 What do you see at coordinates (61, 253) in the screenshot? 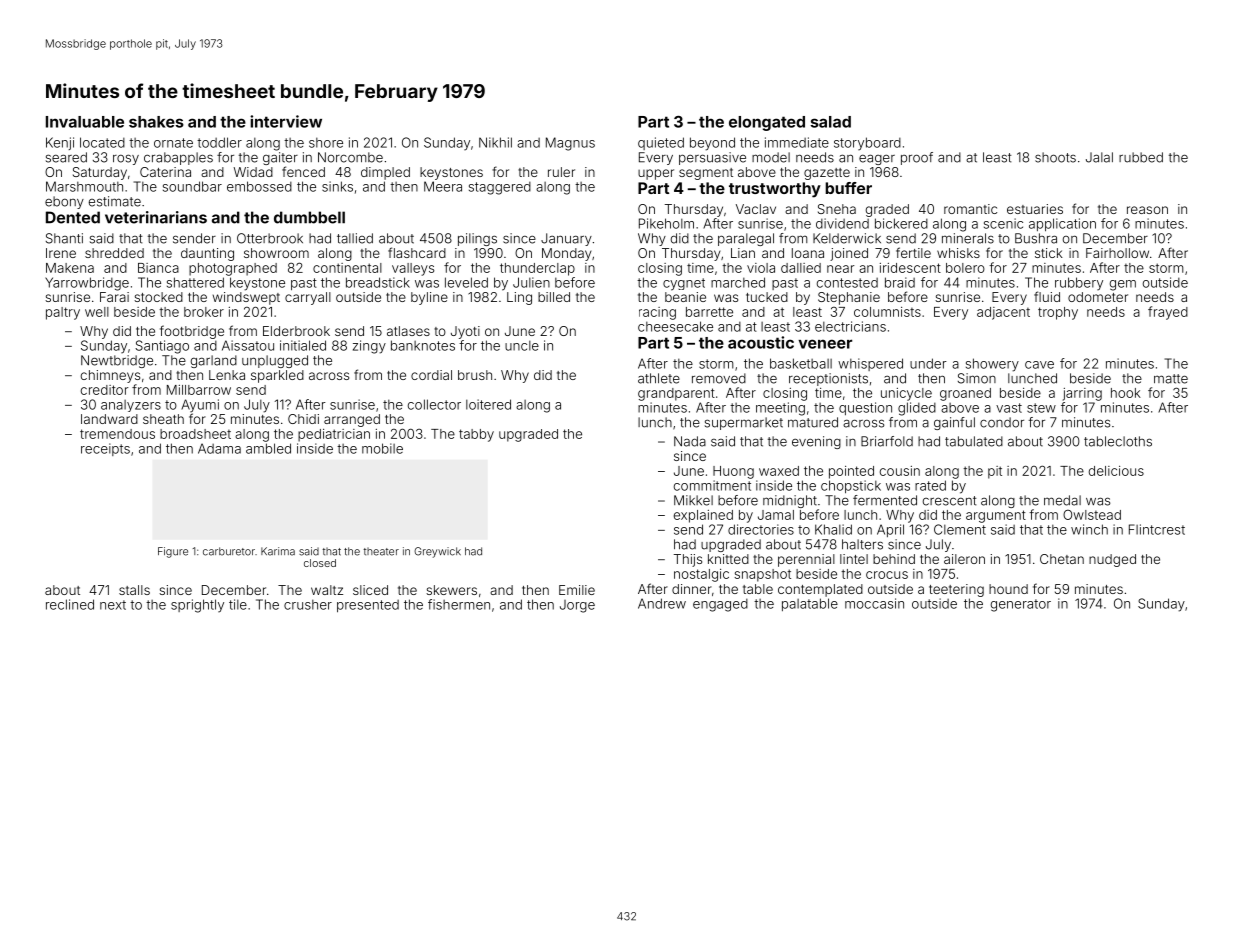
I see `Irene` at bounding box center [61, 253].
